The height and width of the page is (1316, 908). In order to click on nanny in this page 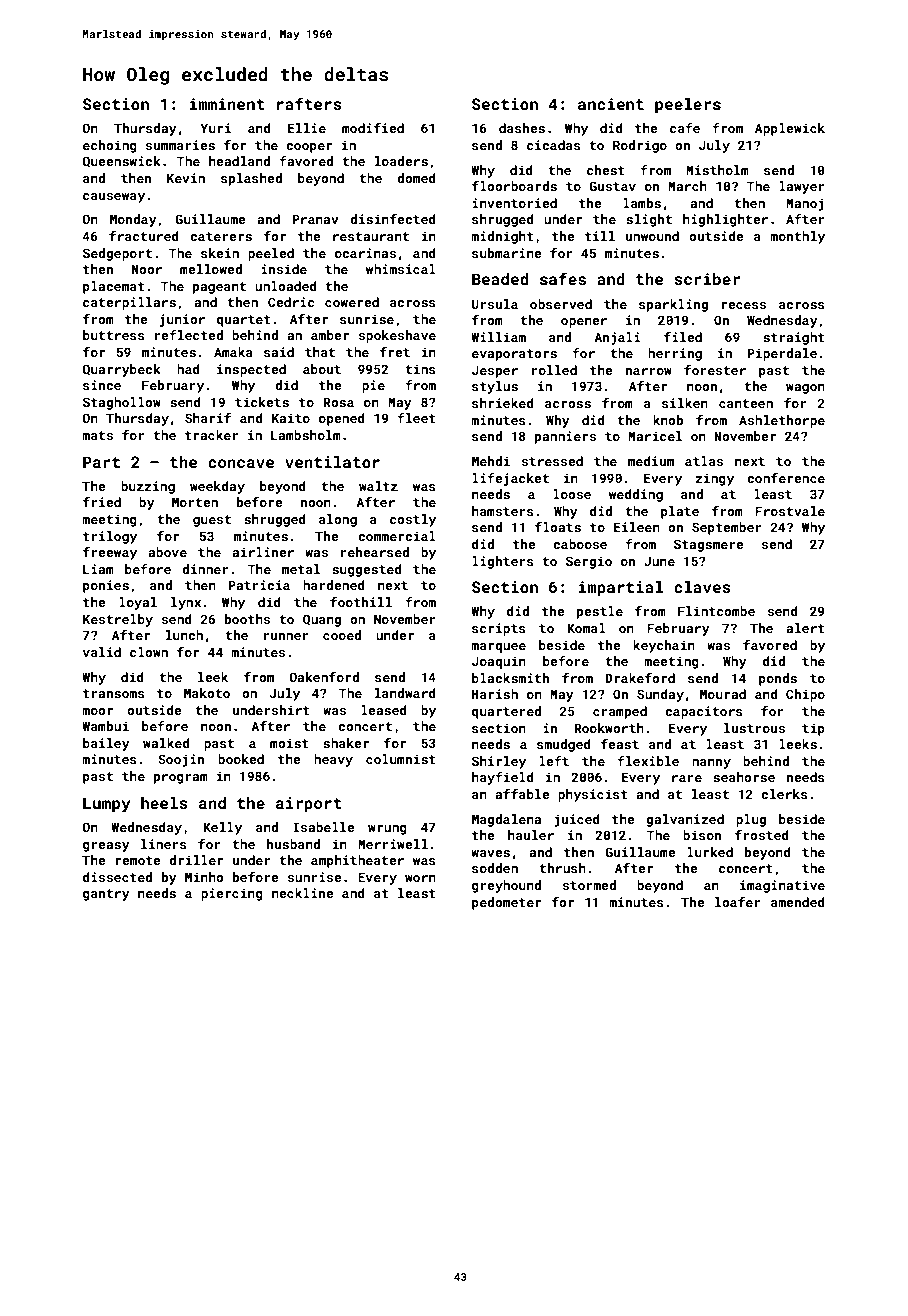, I will do `click(711, 764)`.
